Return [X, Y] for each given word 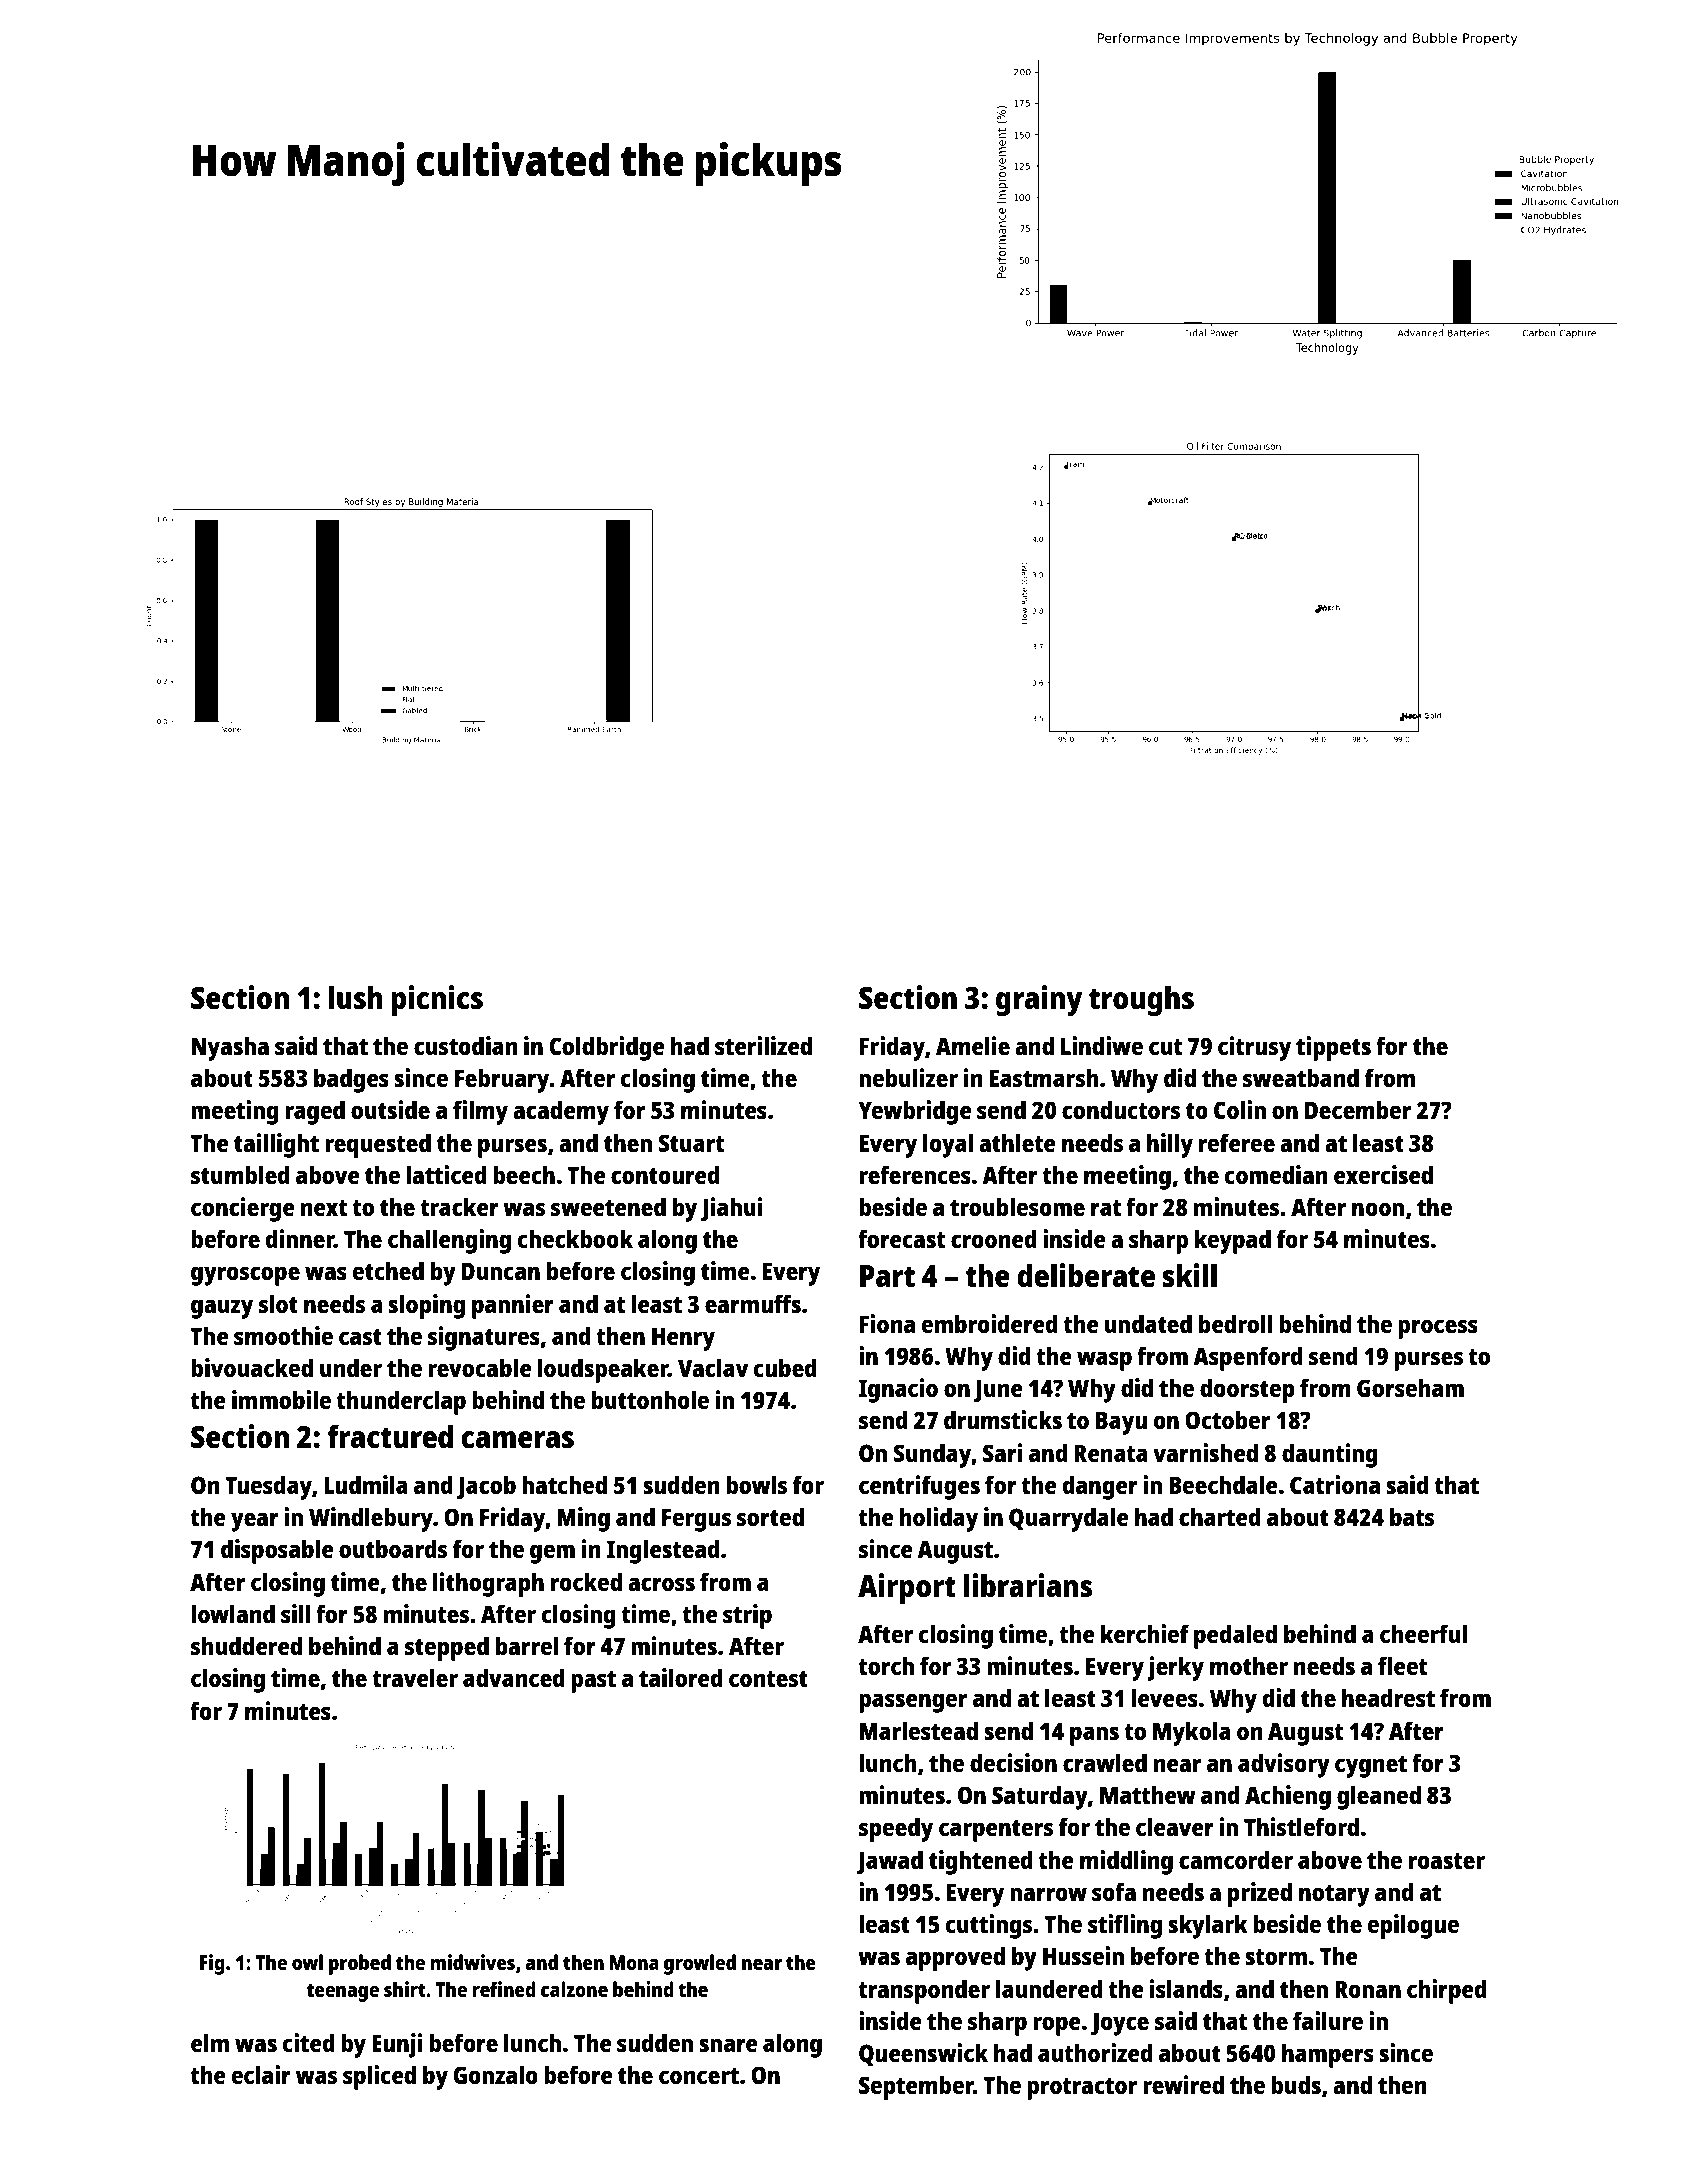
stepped [447, 1648]
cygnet [1371, 1767]
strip [747, 1616]
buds [1296, 2084]
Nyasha [230, 1048]
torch [886, 1665]
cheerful [1423, 1633]
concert [699, 2076]
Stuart [691, 1143]
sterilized [763, 1045]
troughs [1141, 1001]
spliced [379, 2077]
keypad [1233, 1241]
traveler [415, 1677]
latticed [446, 1174]
